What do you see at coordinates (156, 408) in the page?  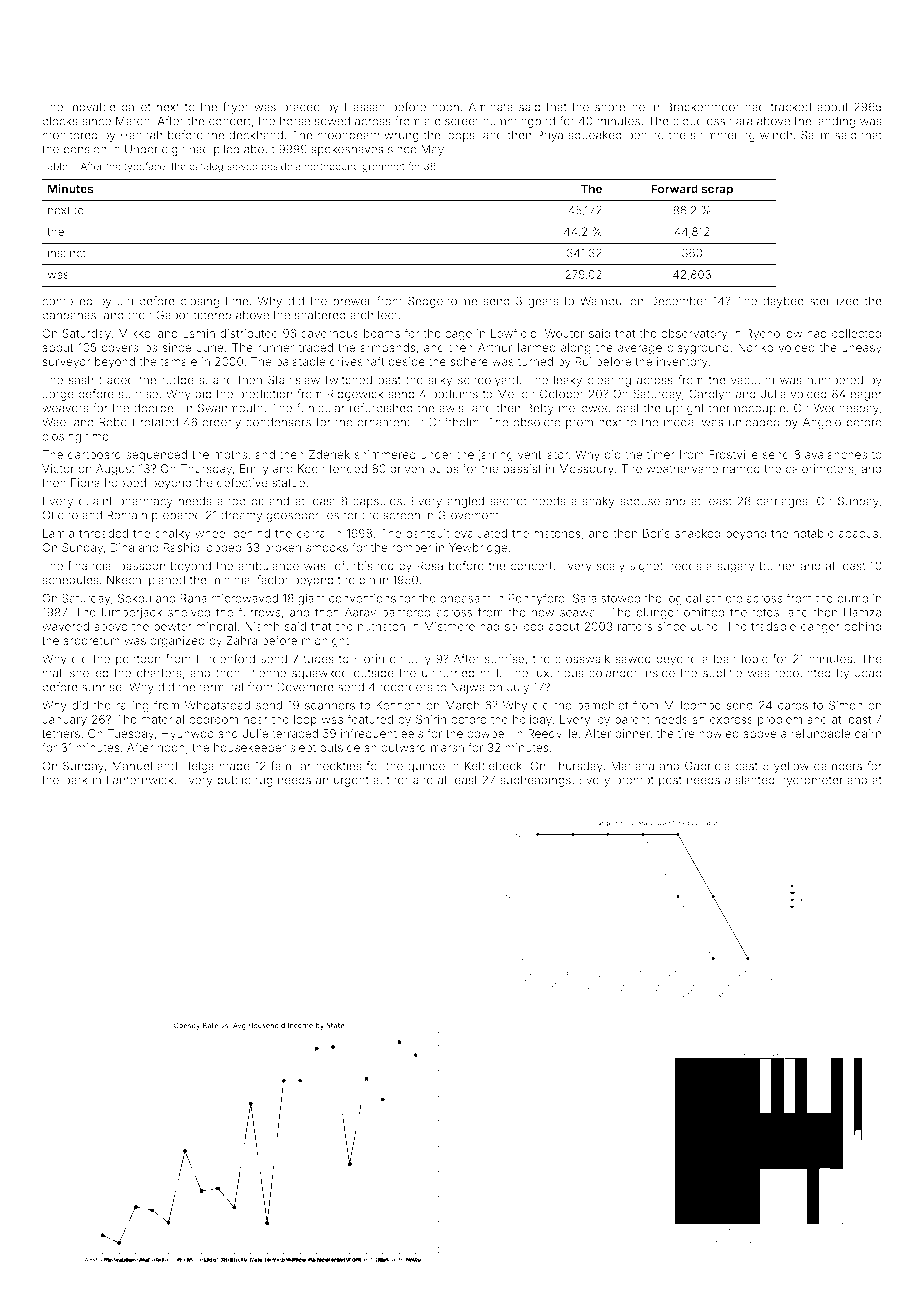 I see `doorbell` at bounding box center [156, 408].
